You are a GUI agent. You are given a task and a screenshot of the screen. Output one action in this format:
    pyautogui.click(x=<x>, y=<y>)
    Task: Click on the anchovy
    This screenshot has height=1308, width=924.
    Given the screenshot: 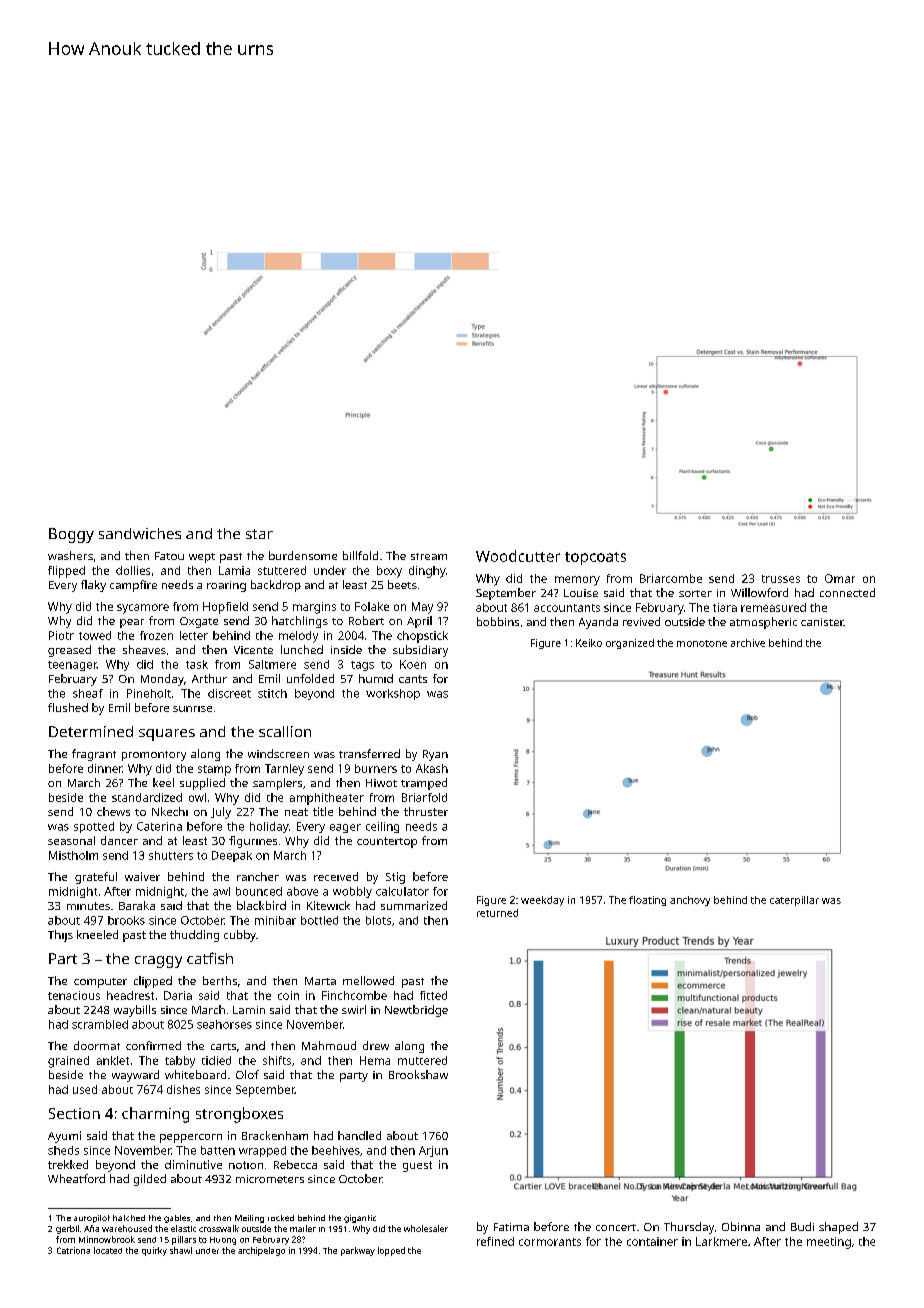 What is the action you would take?
    pyautogui.click(x=690, y=901)
